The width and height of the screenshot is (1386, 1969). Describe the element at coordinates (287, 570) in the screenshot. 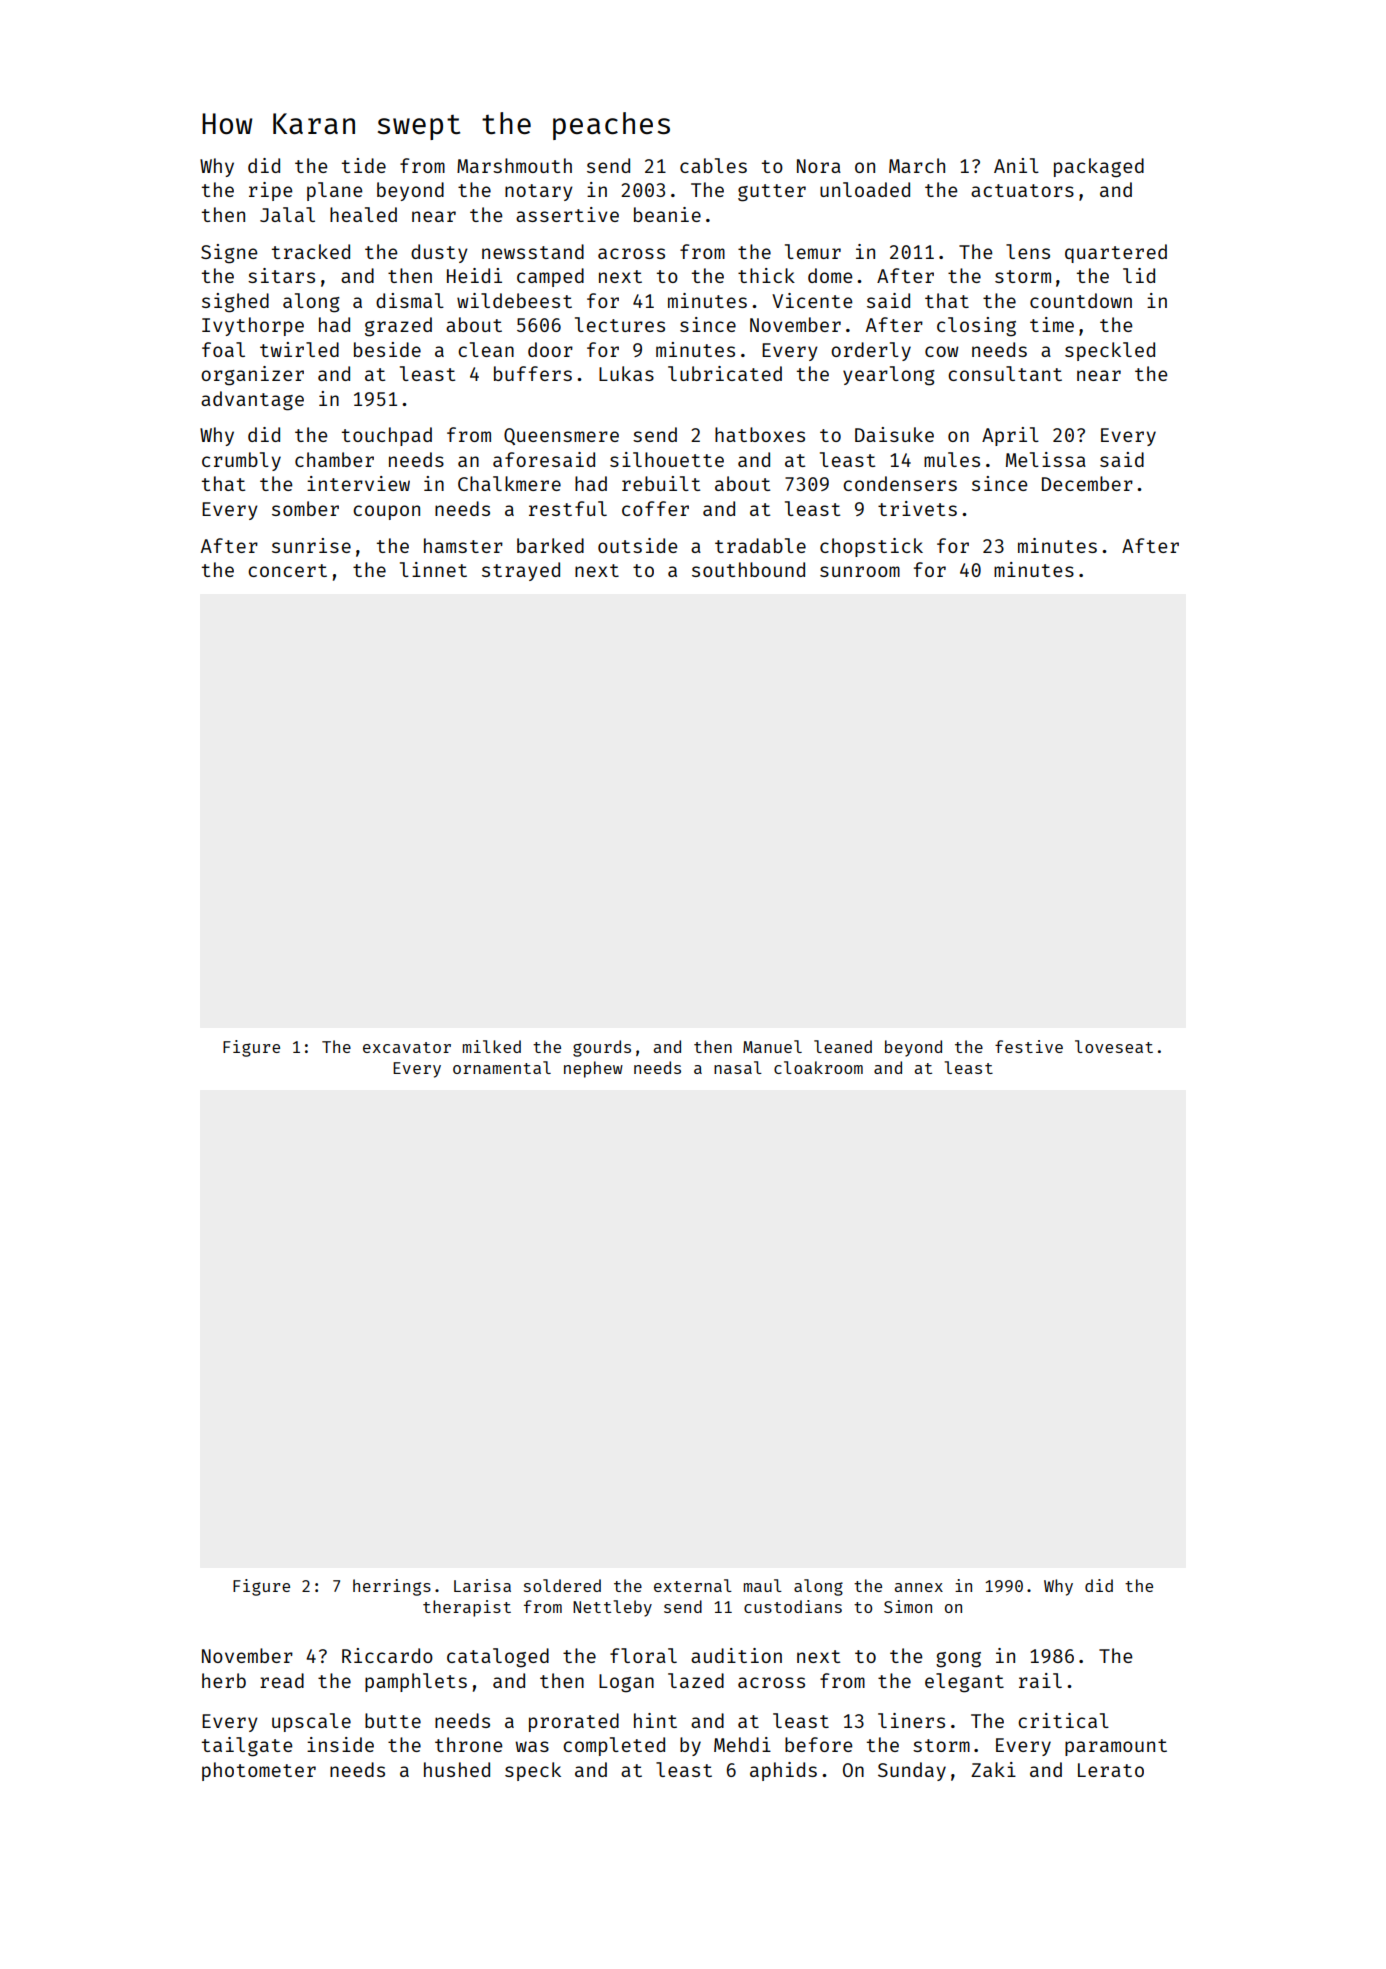

I see `concert` at that location.
